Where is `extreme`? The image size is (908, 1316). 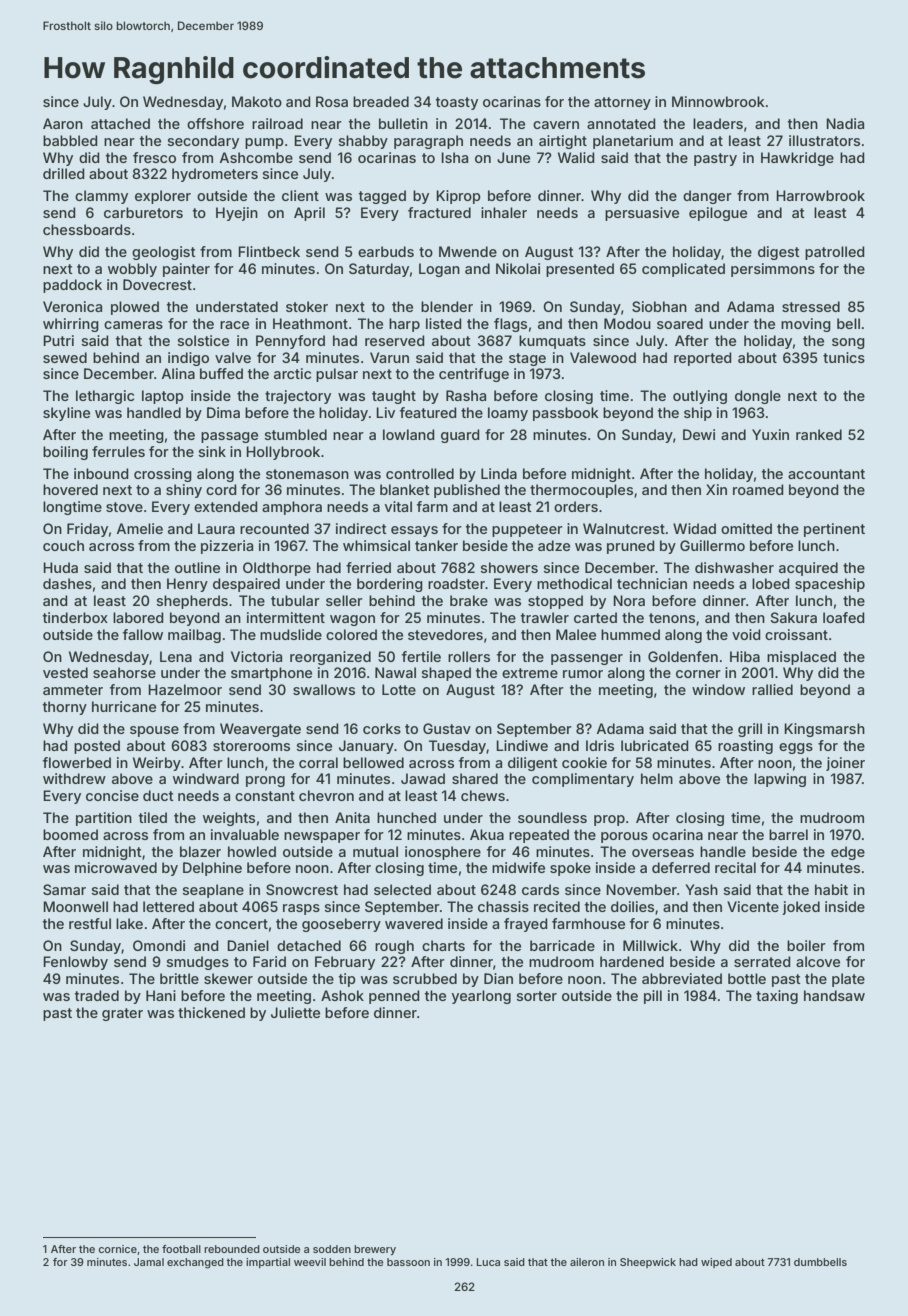 extreme is located at coordinates (530, 673).
